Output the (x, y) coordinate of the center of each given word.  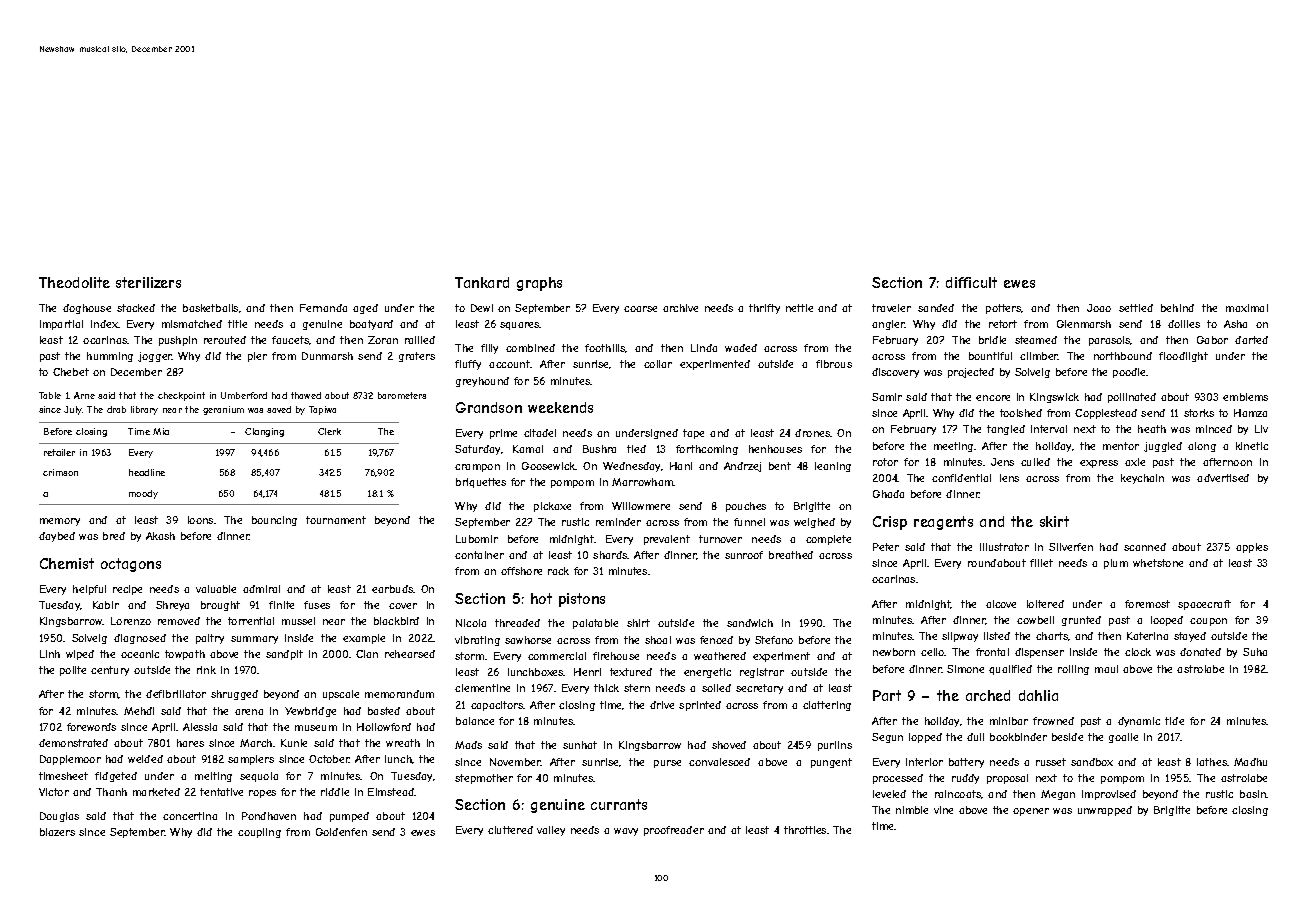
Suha (1255, 652)
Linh (50, 654)
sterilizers (148, 282)
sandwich (750, 623)
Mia (161, 431)
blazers (57, 832)
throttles (805, 830)
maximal (1247, 308)
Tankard (482, 282)
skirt (1054, 521)
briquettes (481, 483)
